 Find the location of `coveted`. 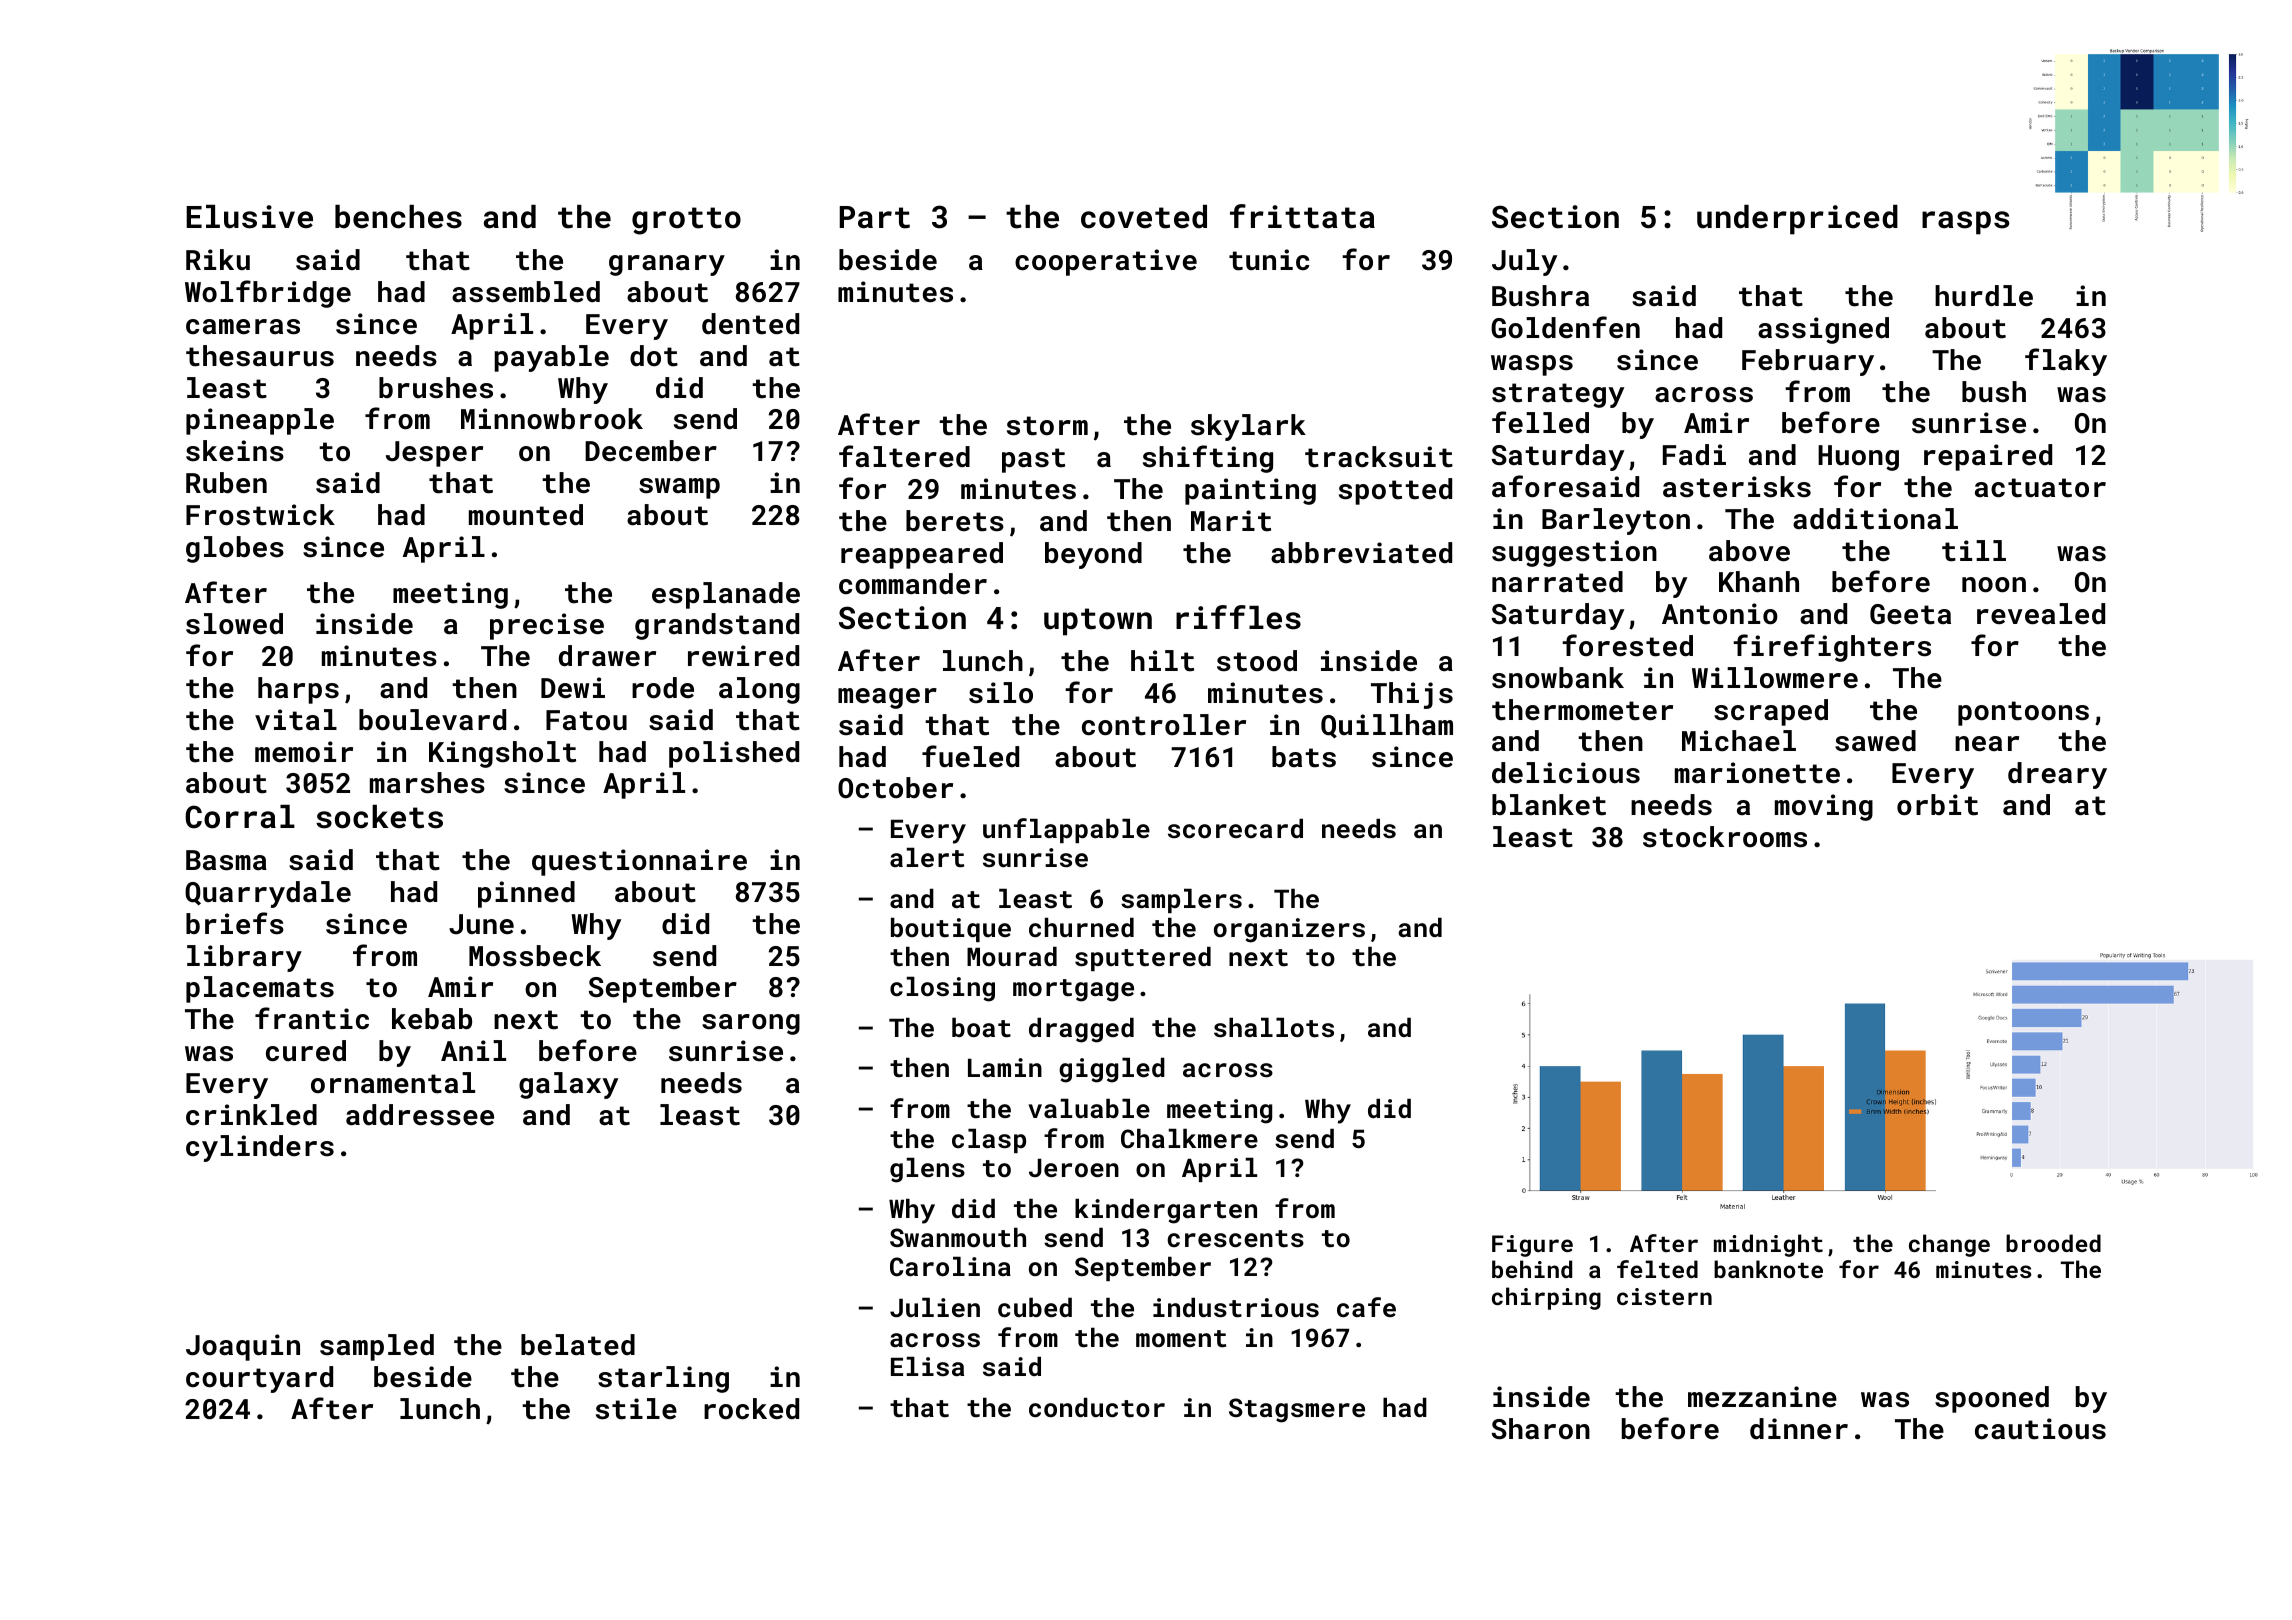

coveted is located at coordinates (1144, 217).
